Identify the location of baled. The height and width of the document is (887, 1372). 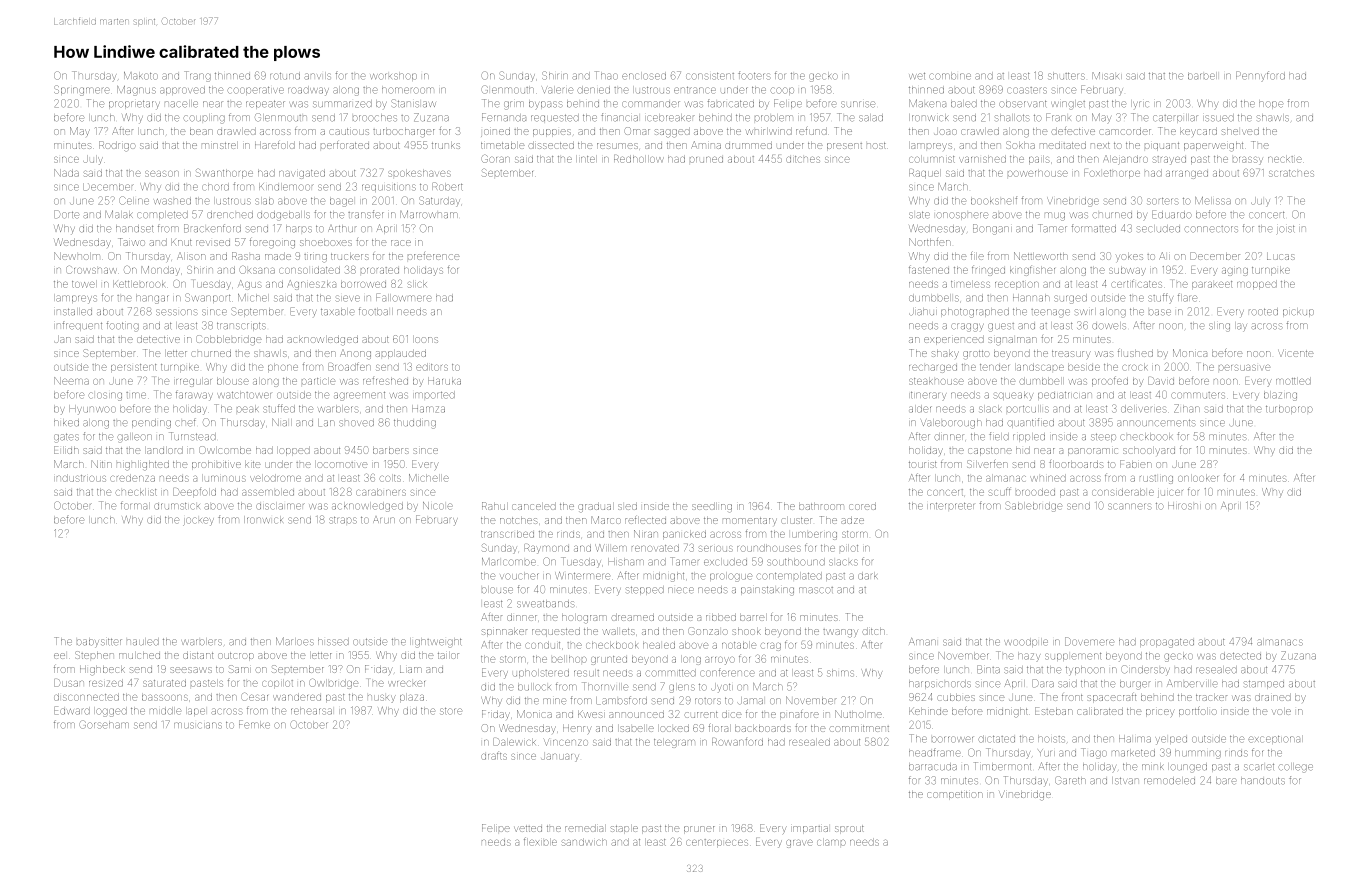
(964, 104).
